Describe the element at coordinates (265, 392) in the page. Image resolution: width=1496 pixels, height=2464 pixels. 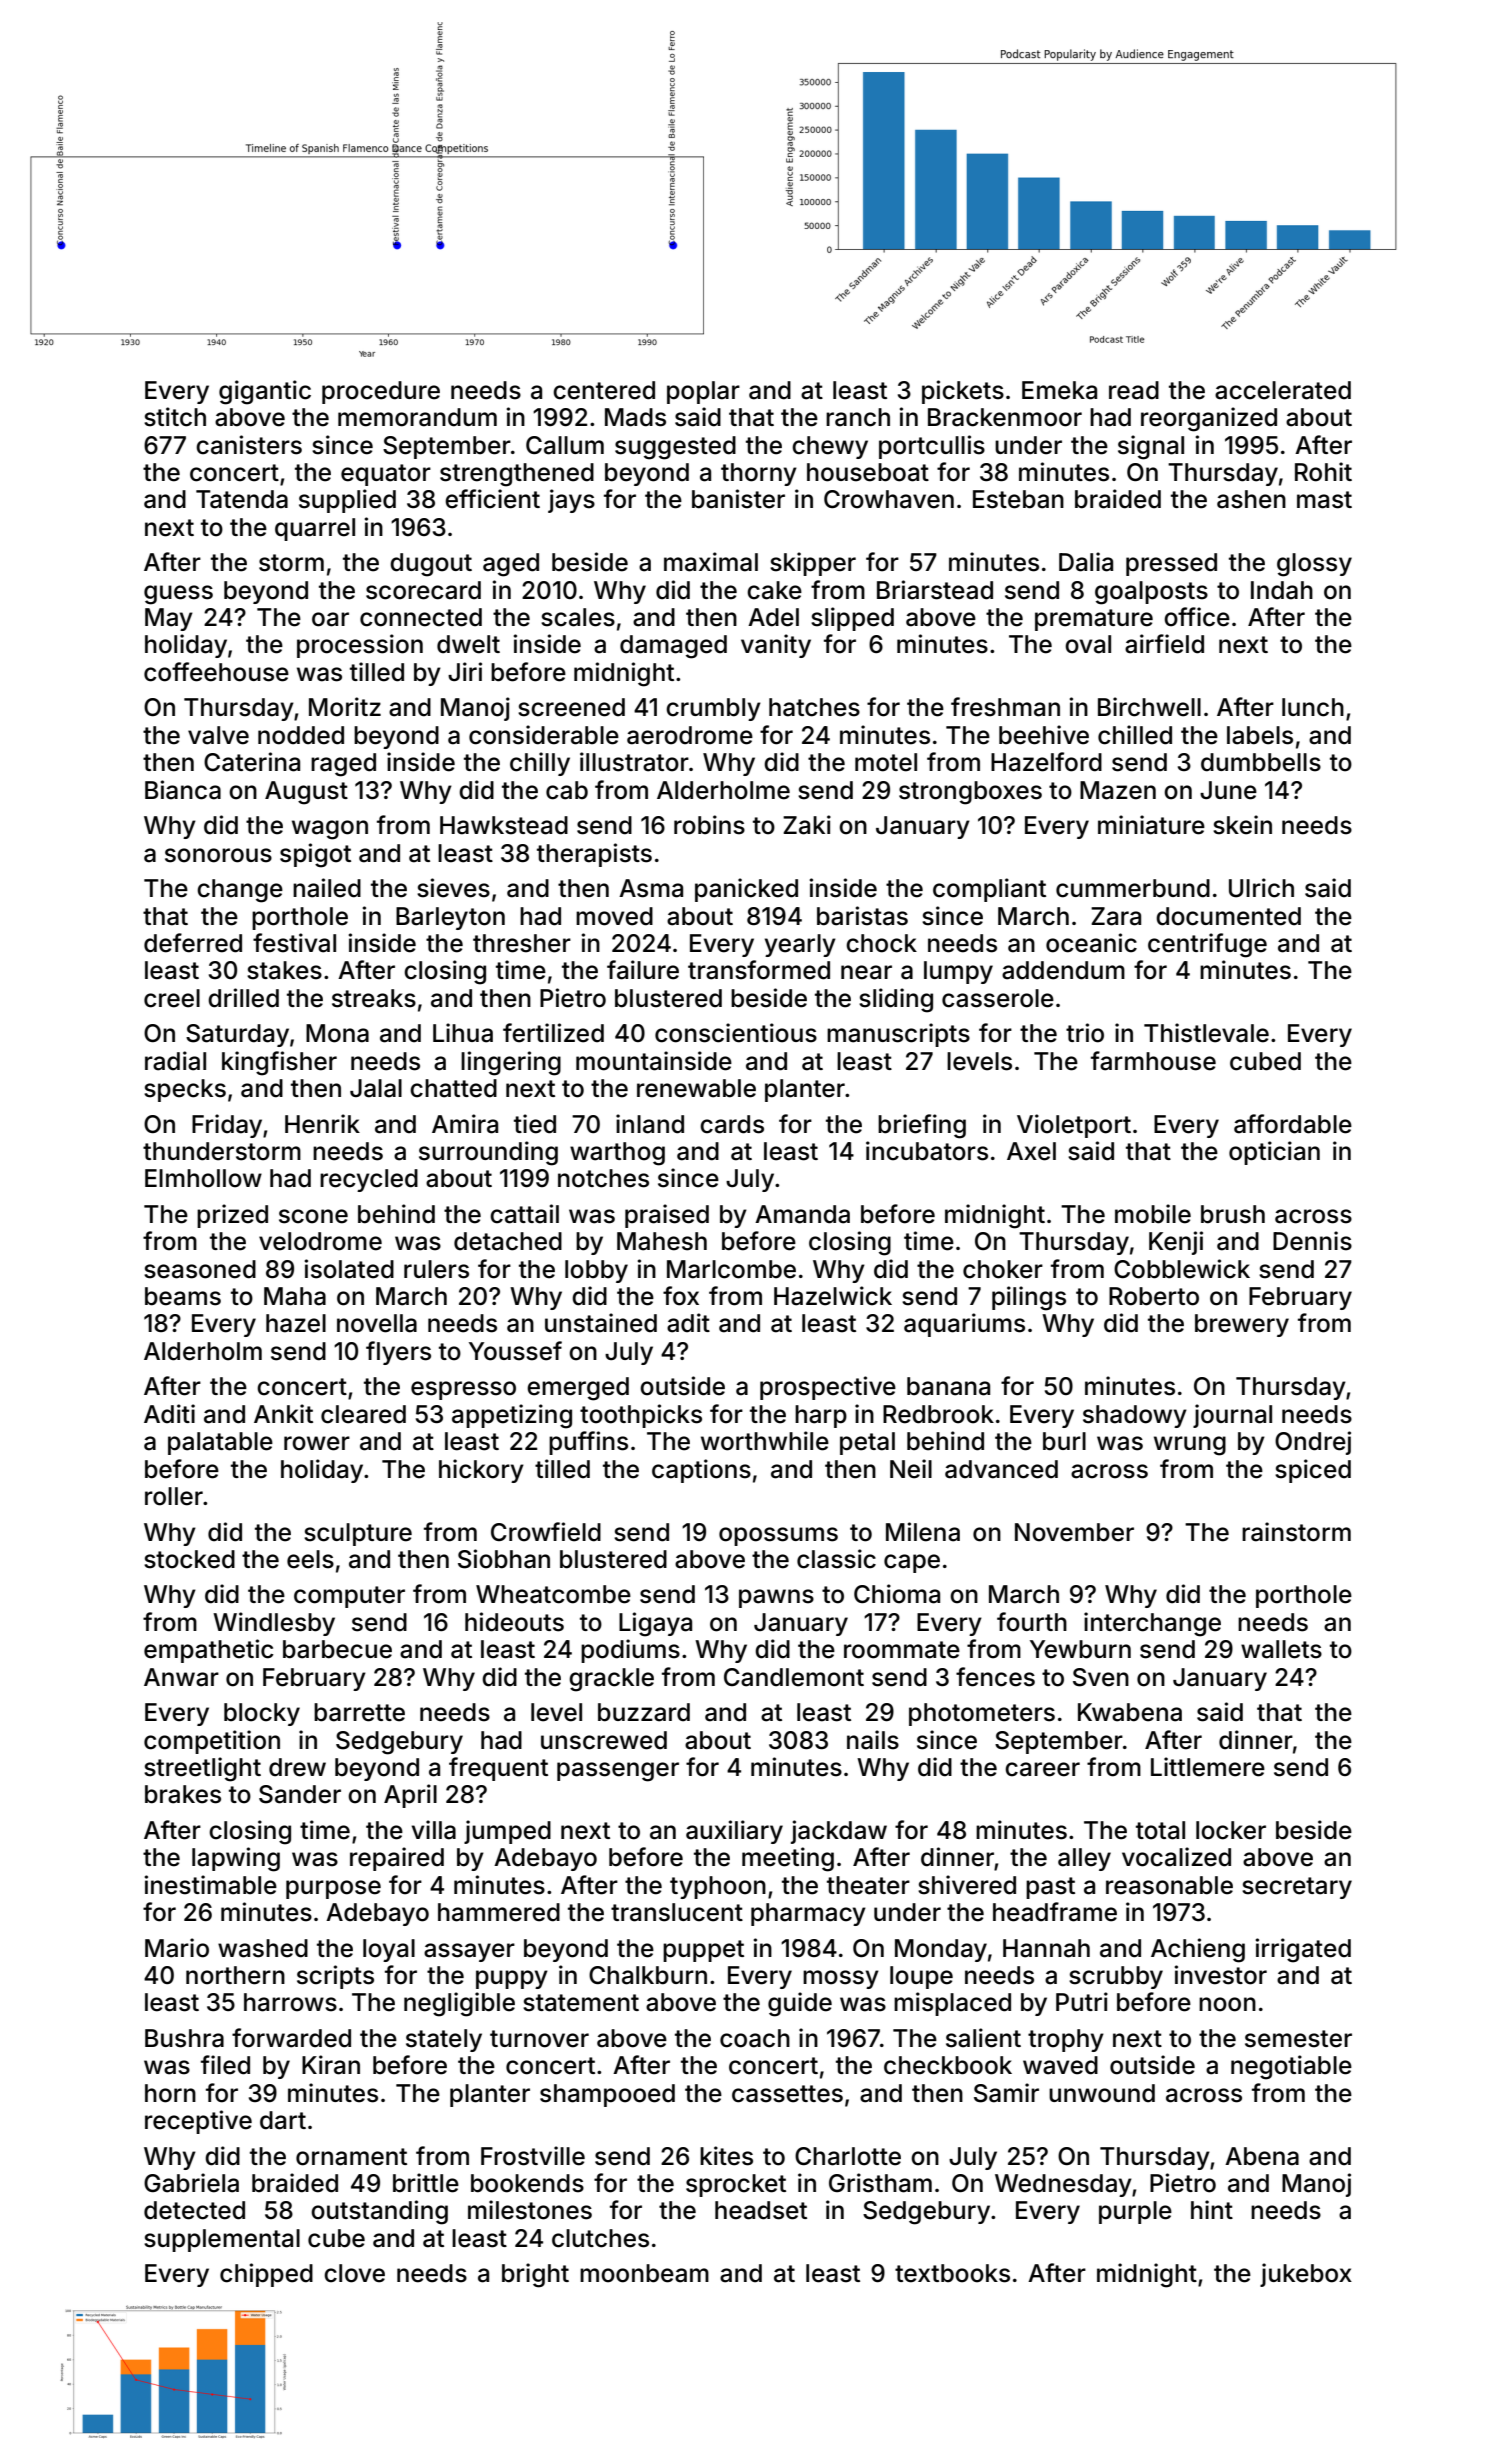
I see `gigantic` at that location.
